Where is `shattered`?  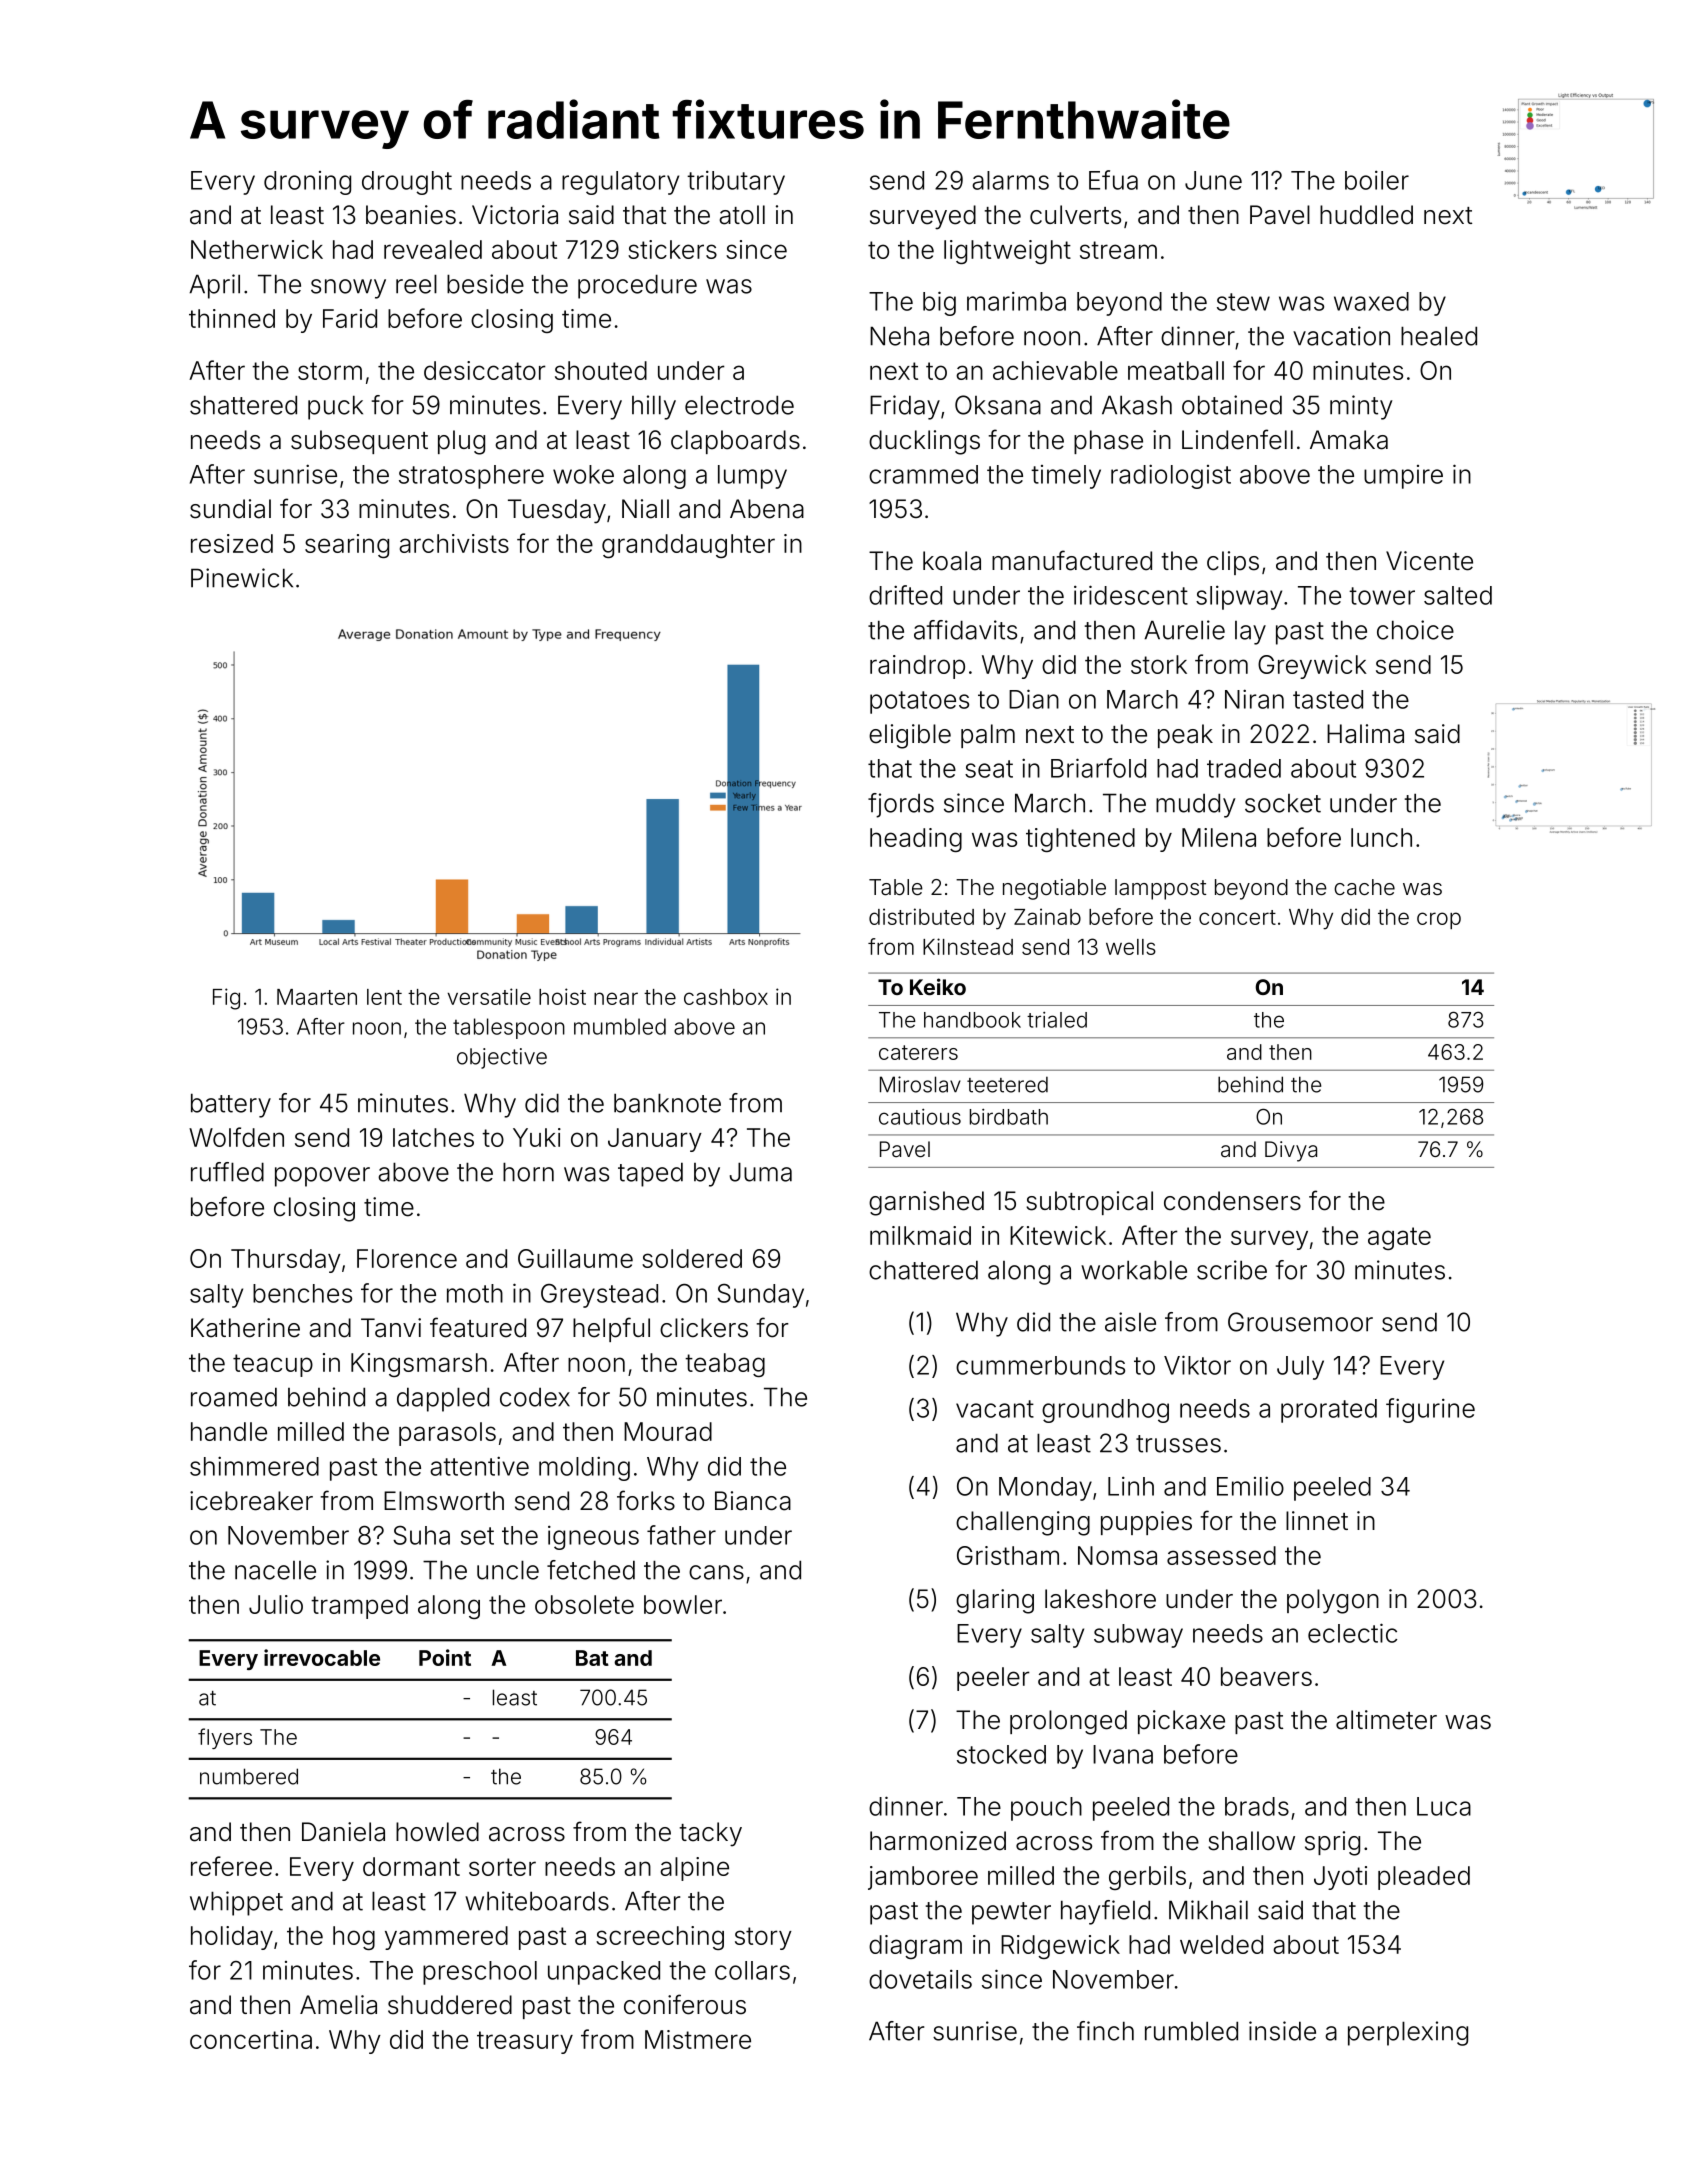 shattered is located at coordinates (243, 405).
